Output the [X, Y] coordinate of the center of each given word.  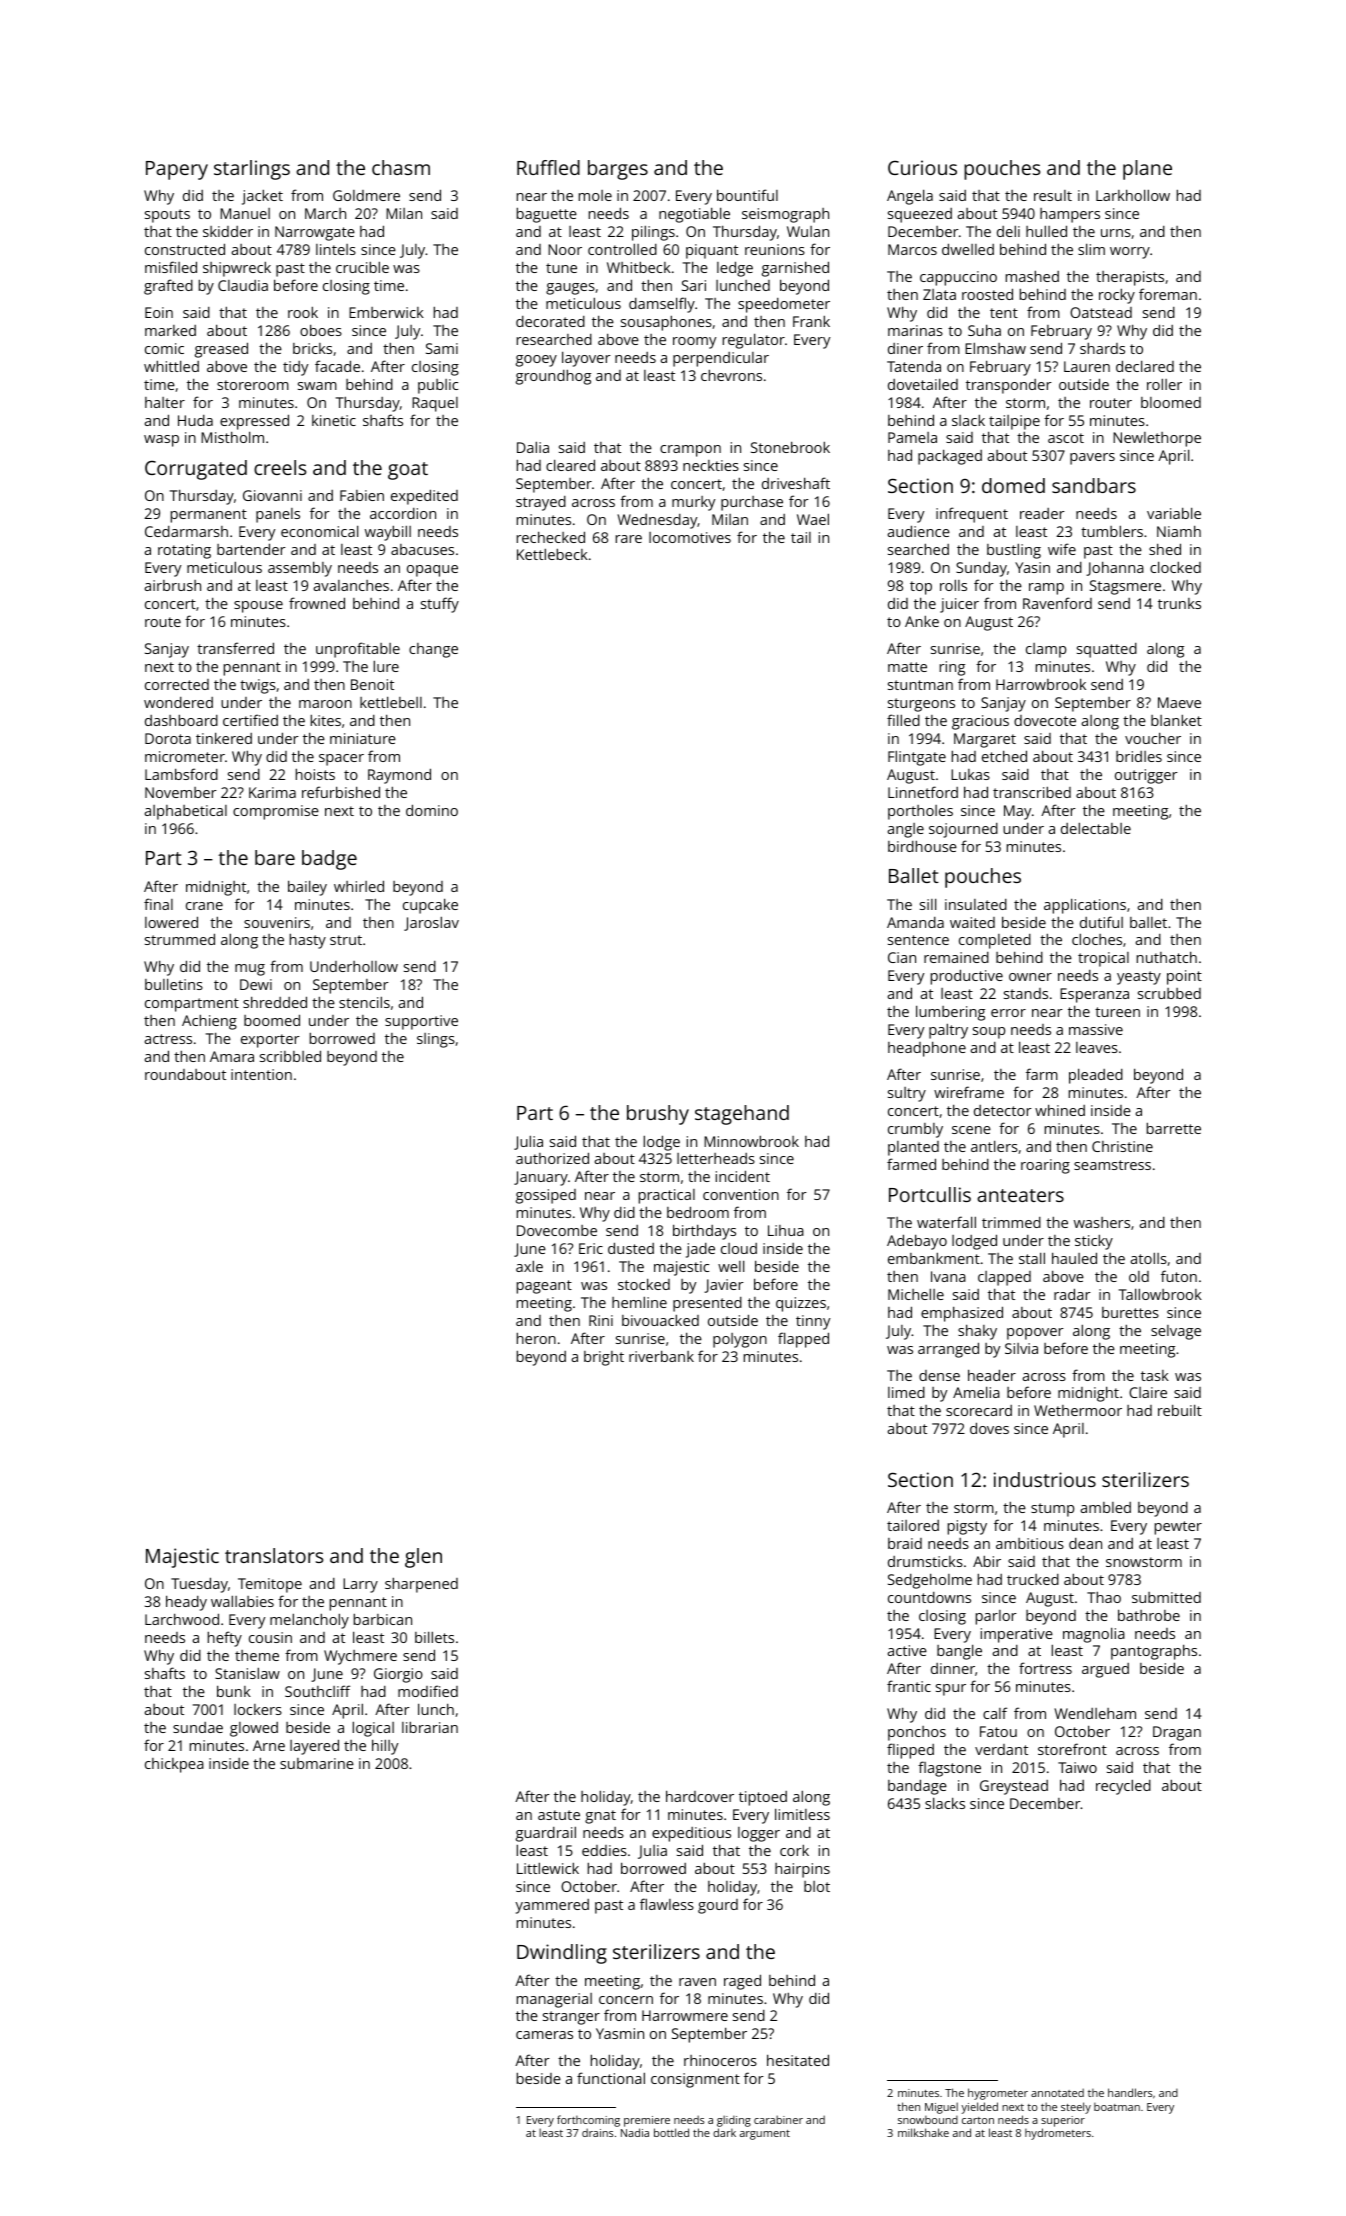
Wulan [808, 231]
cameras [544, 2035]
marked [170, 330]
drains [597, 2132]
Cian [902, 957]
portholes [920, 812]
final [158, 904]
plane [1147, 170]
